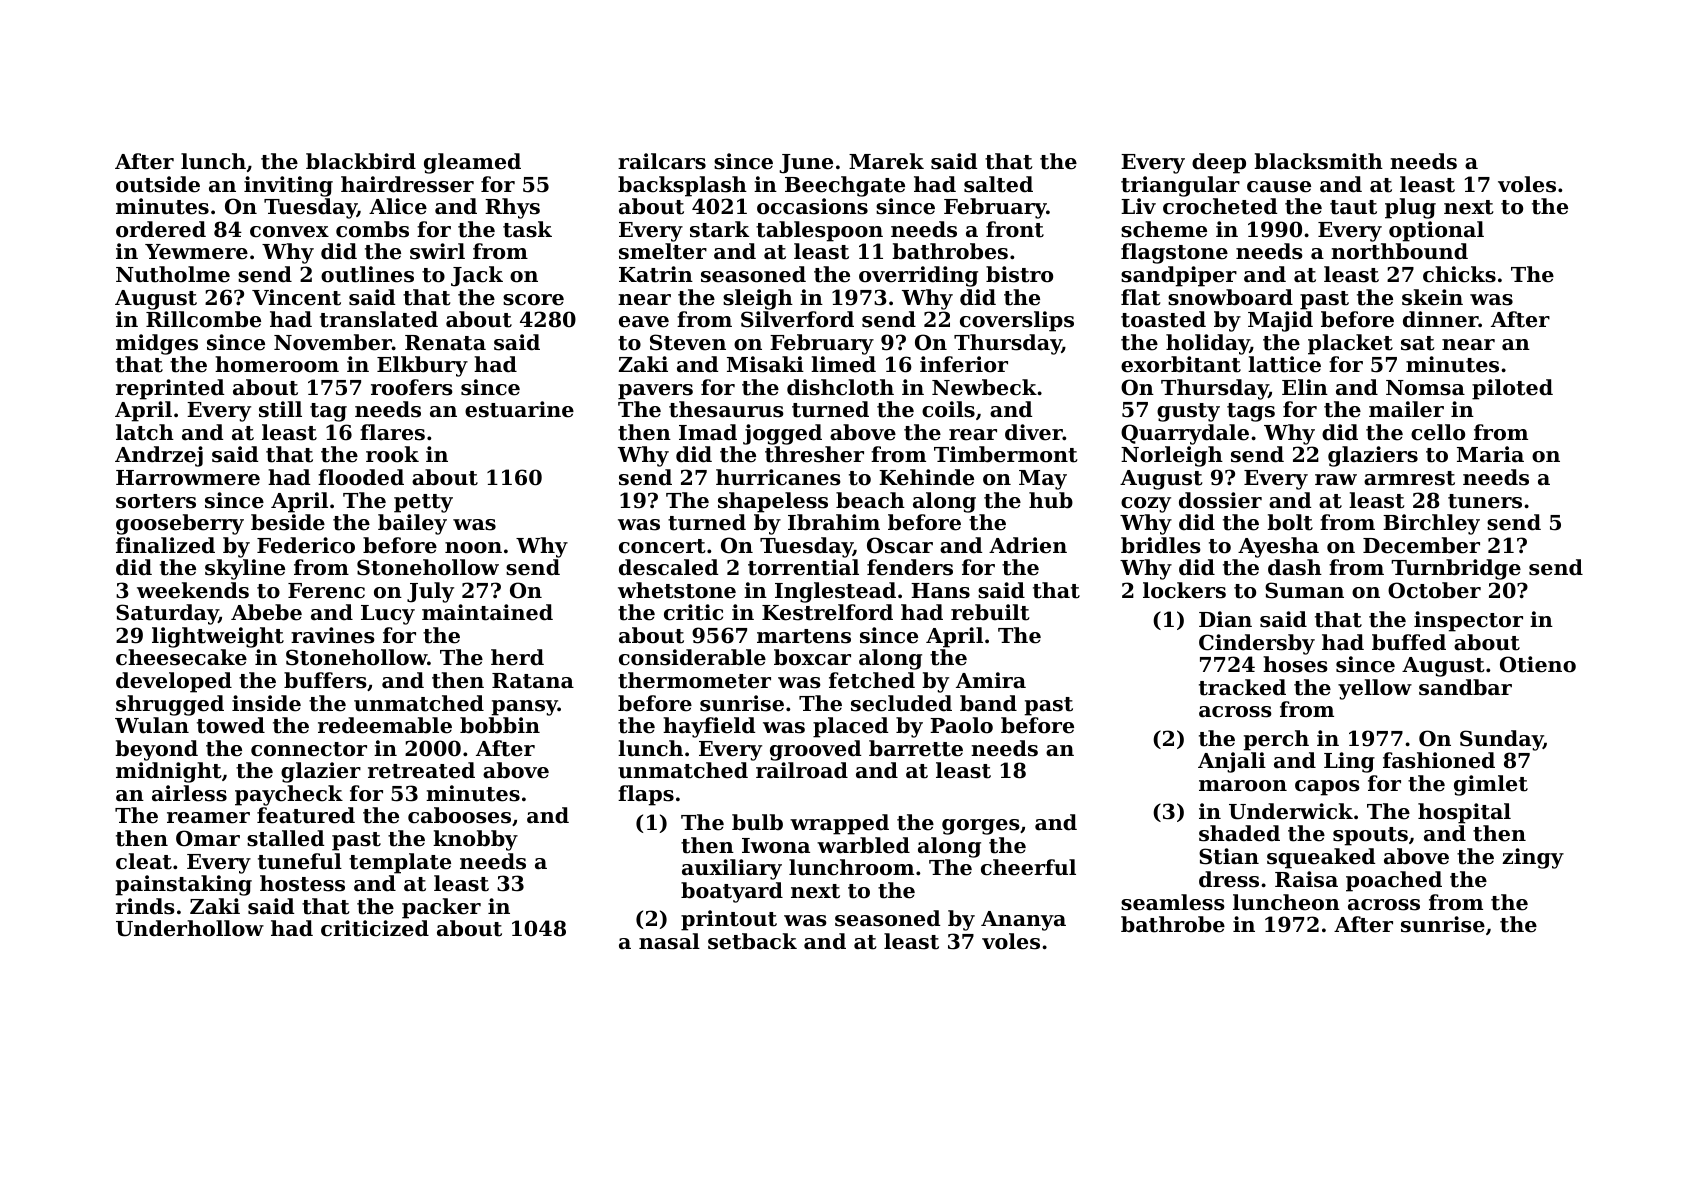 The image size is (1700, 1202). What do you see at coordinates (835, 592) in the screenshot?
I see `Inglestead` at bounding box center [835, 592].
